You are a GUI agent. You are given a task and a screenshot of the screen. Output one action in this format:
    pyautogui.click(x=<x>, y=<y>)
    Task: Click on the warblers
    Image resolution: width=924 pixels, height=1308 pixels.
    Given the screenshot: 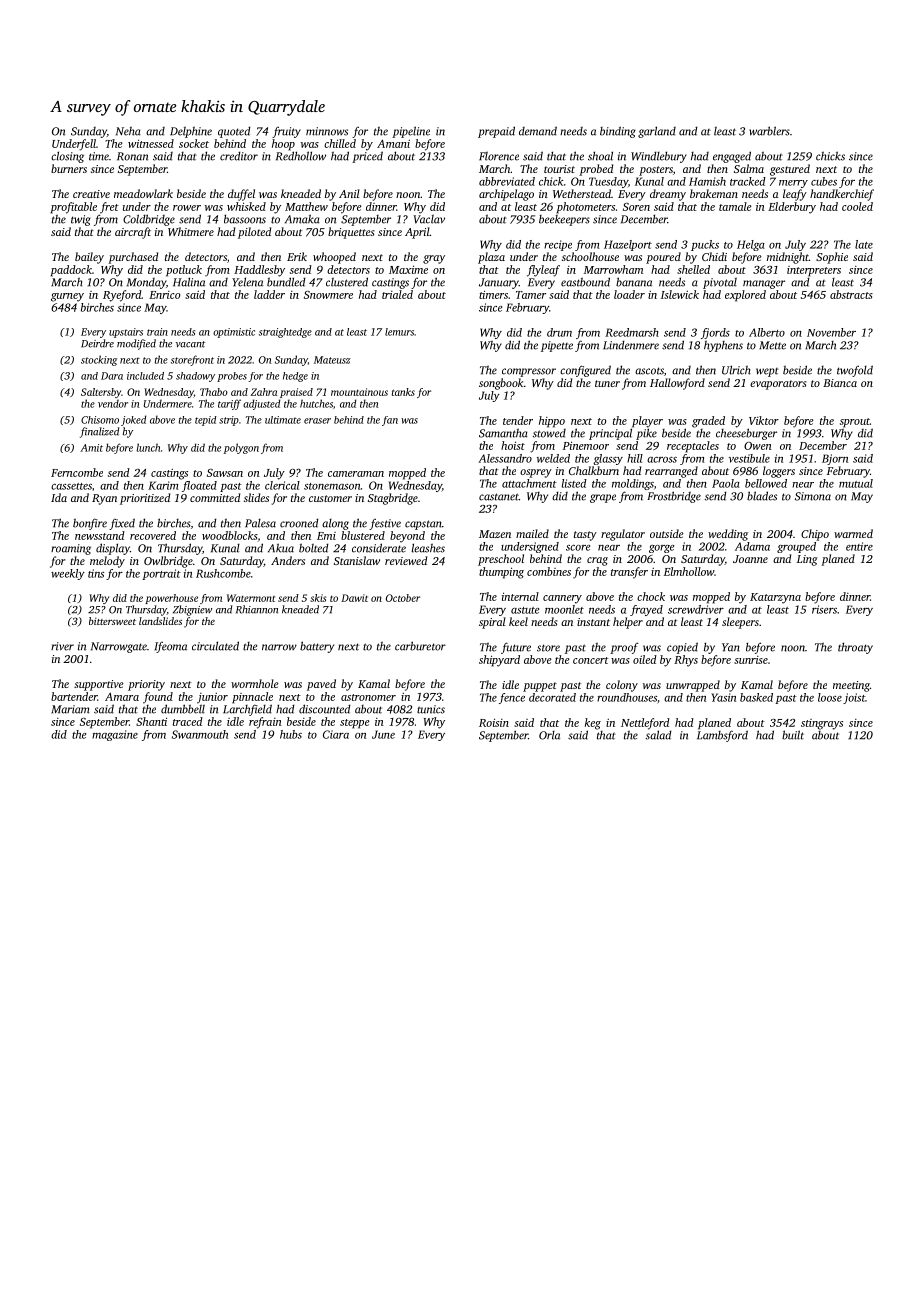 What is the action you would take?
    pyautogui.click(x=769, y=131)
